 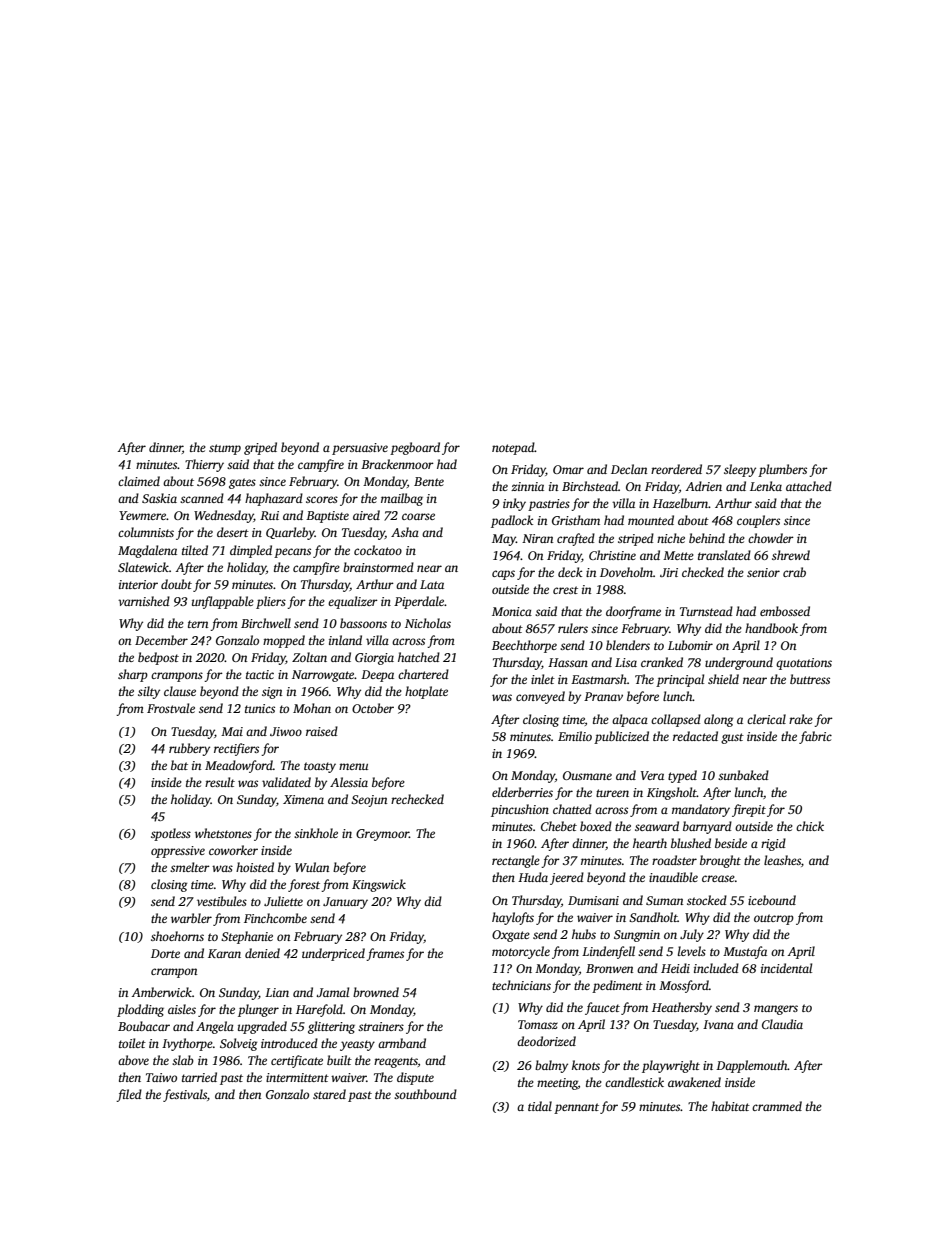 I want to click on October, so click(x=373, y=708).
